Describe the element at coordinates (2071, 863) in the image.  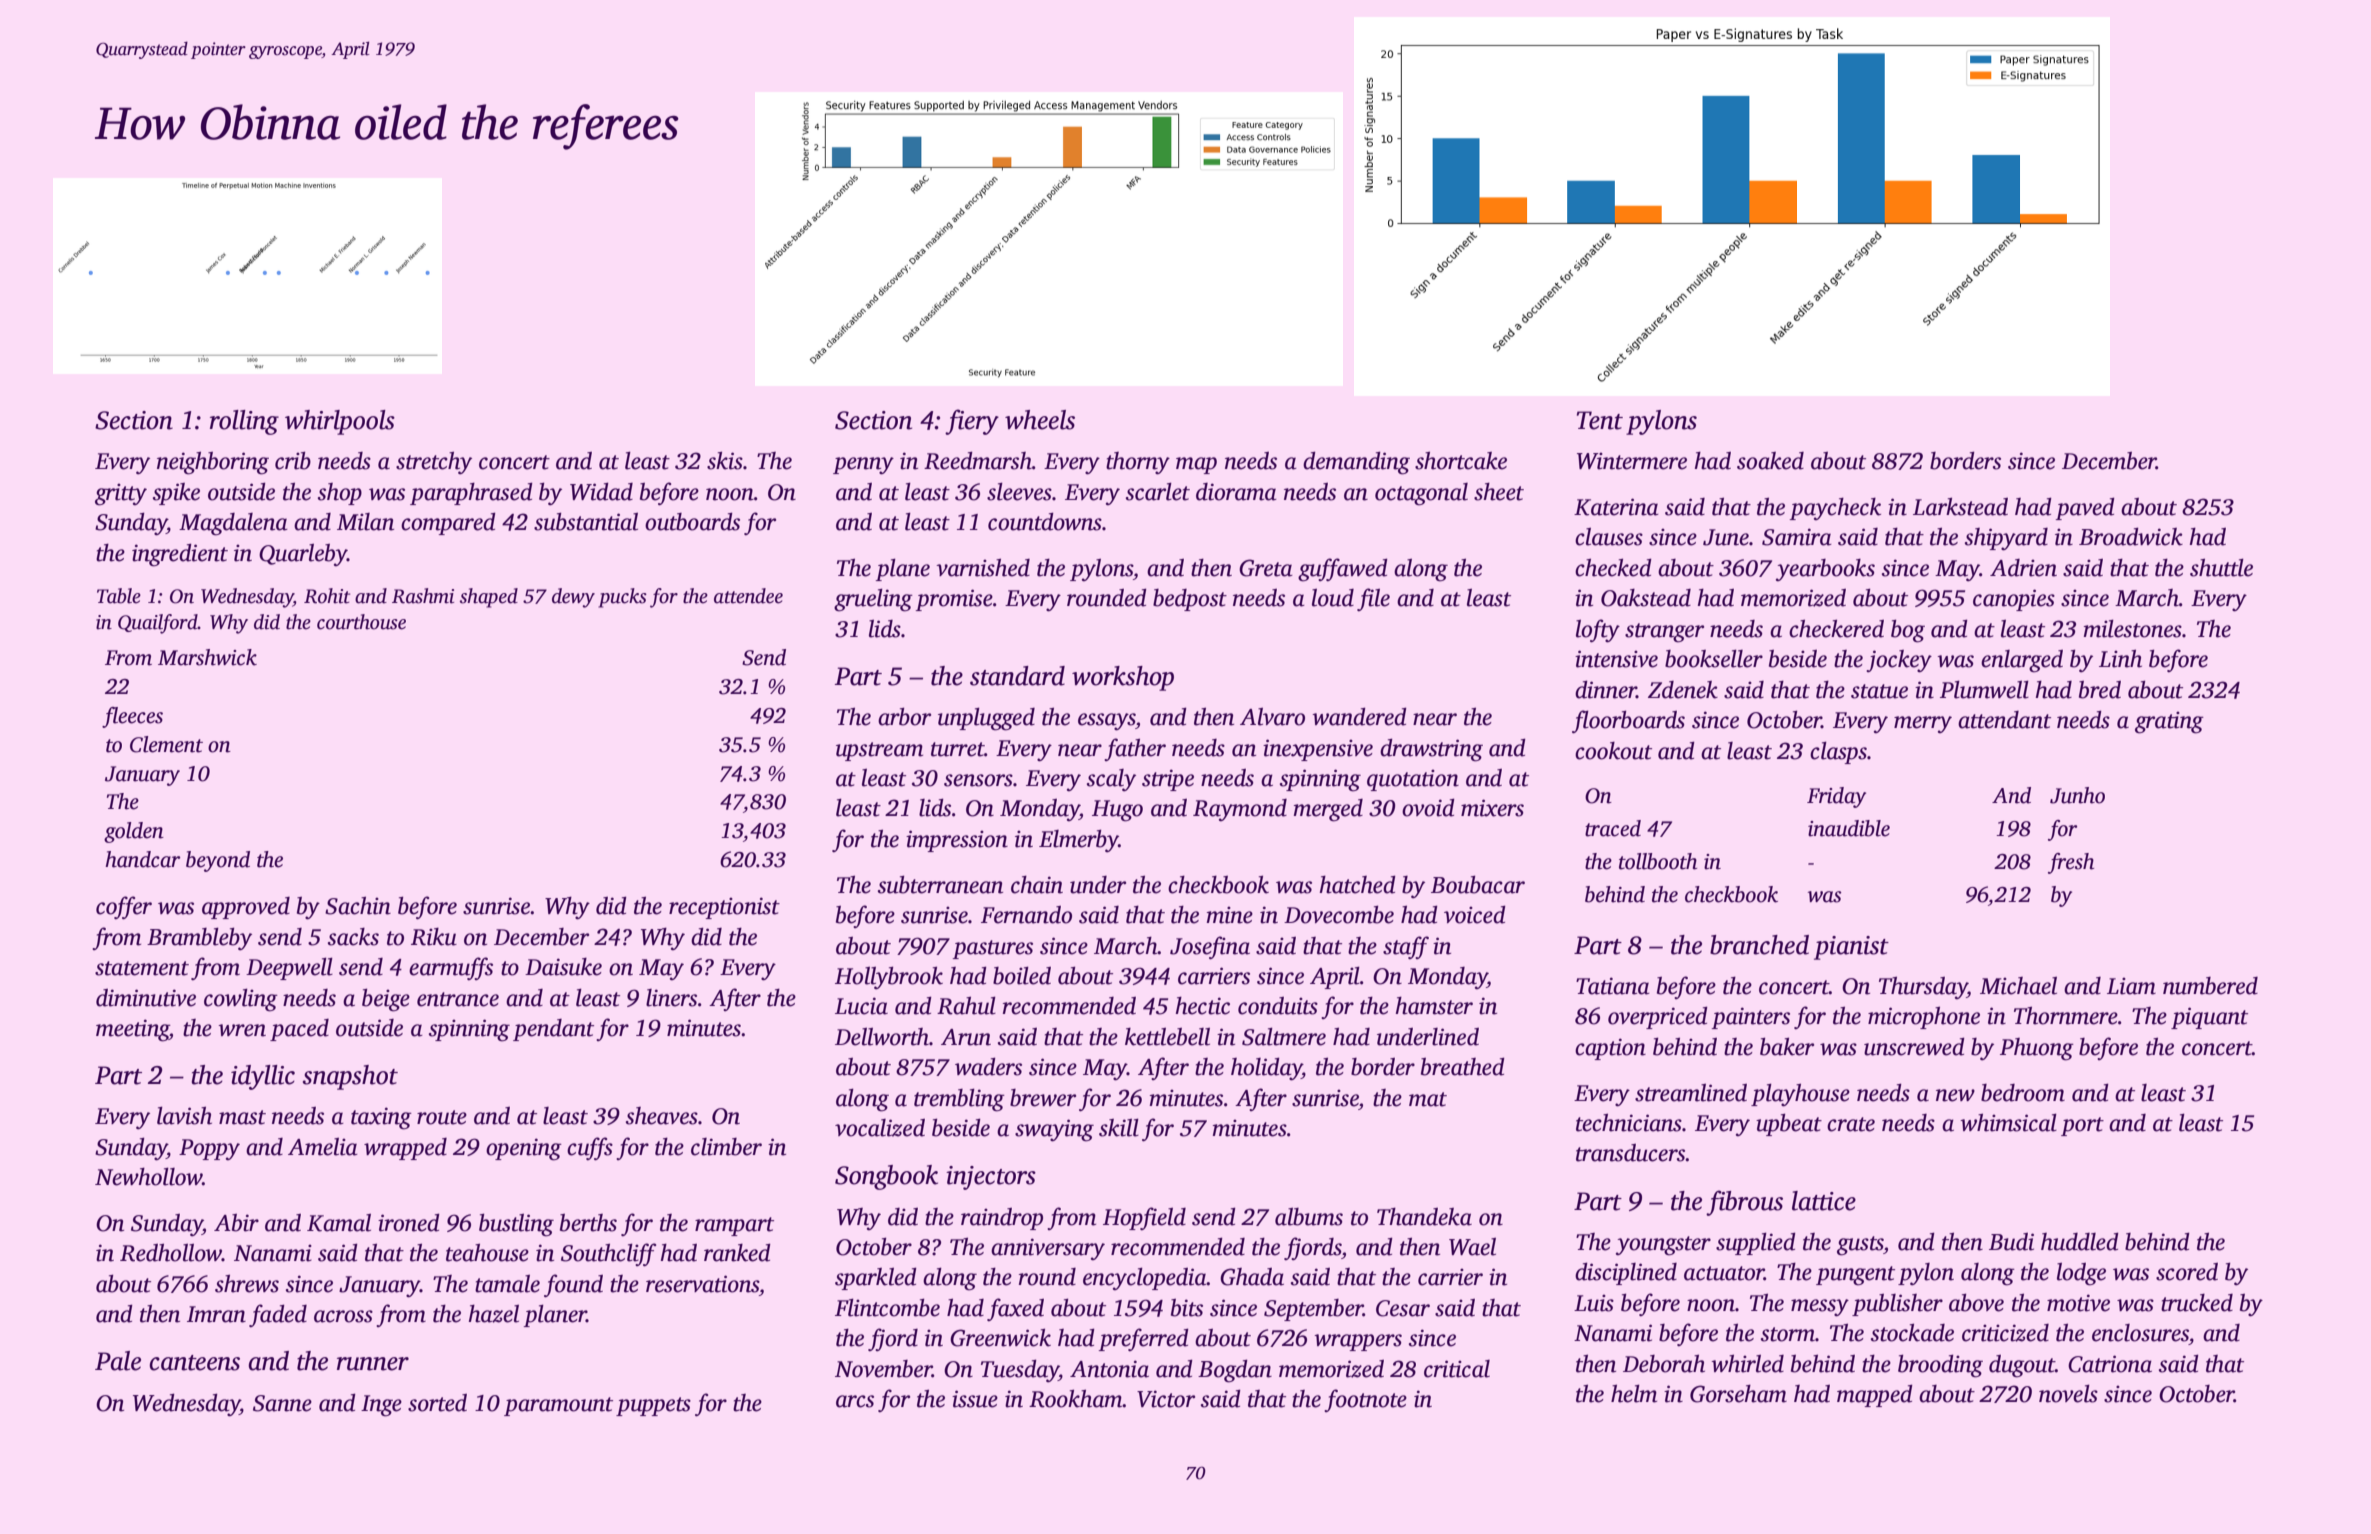
I see `fresh` at that location.
